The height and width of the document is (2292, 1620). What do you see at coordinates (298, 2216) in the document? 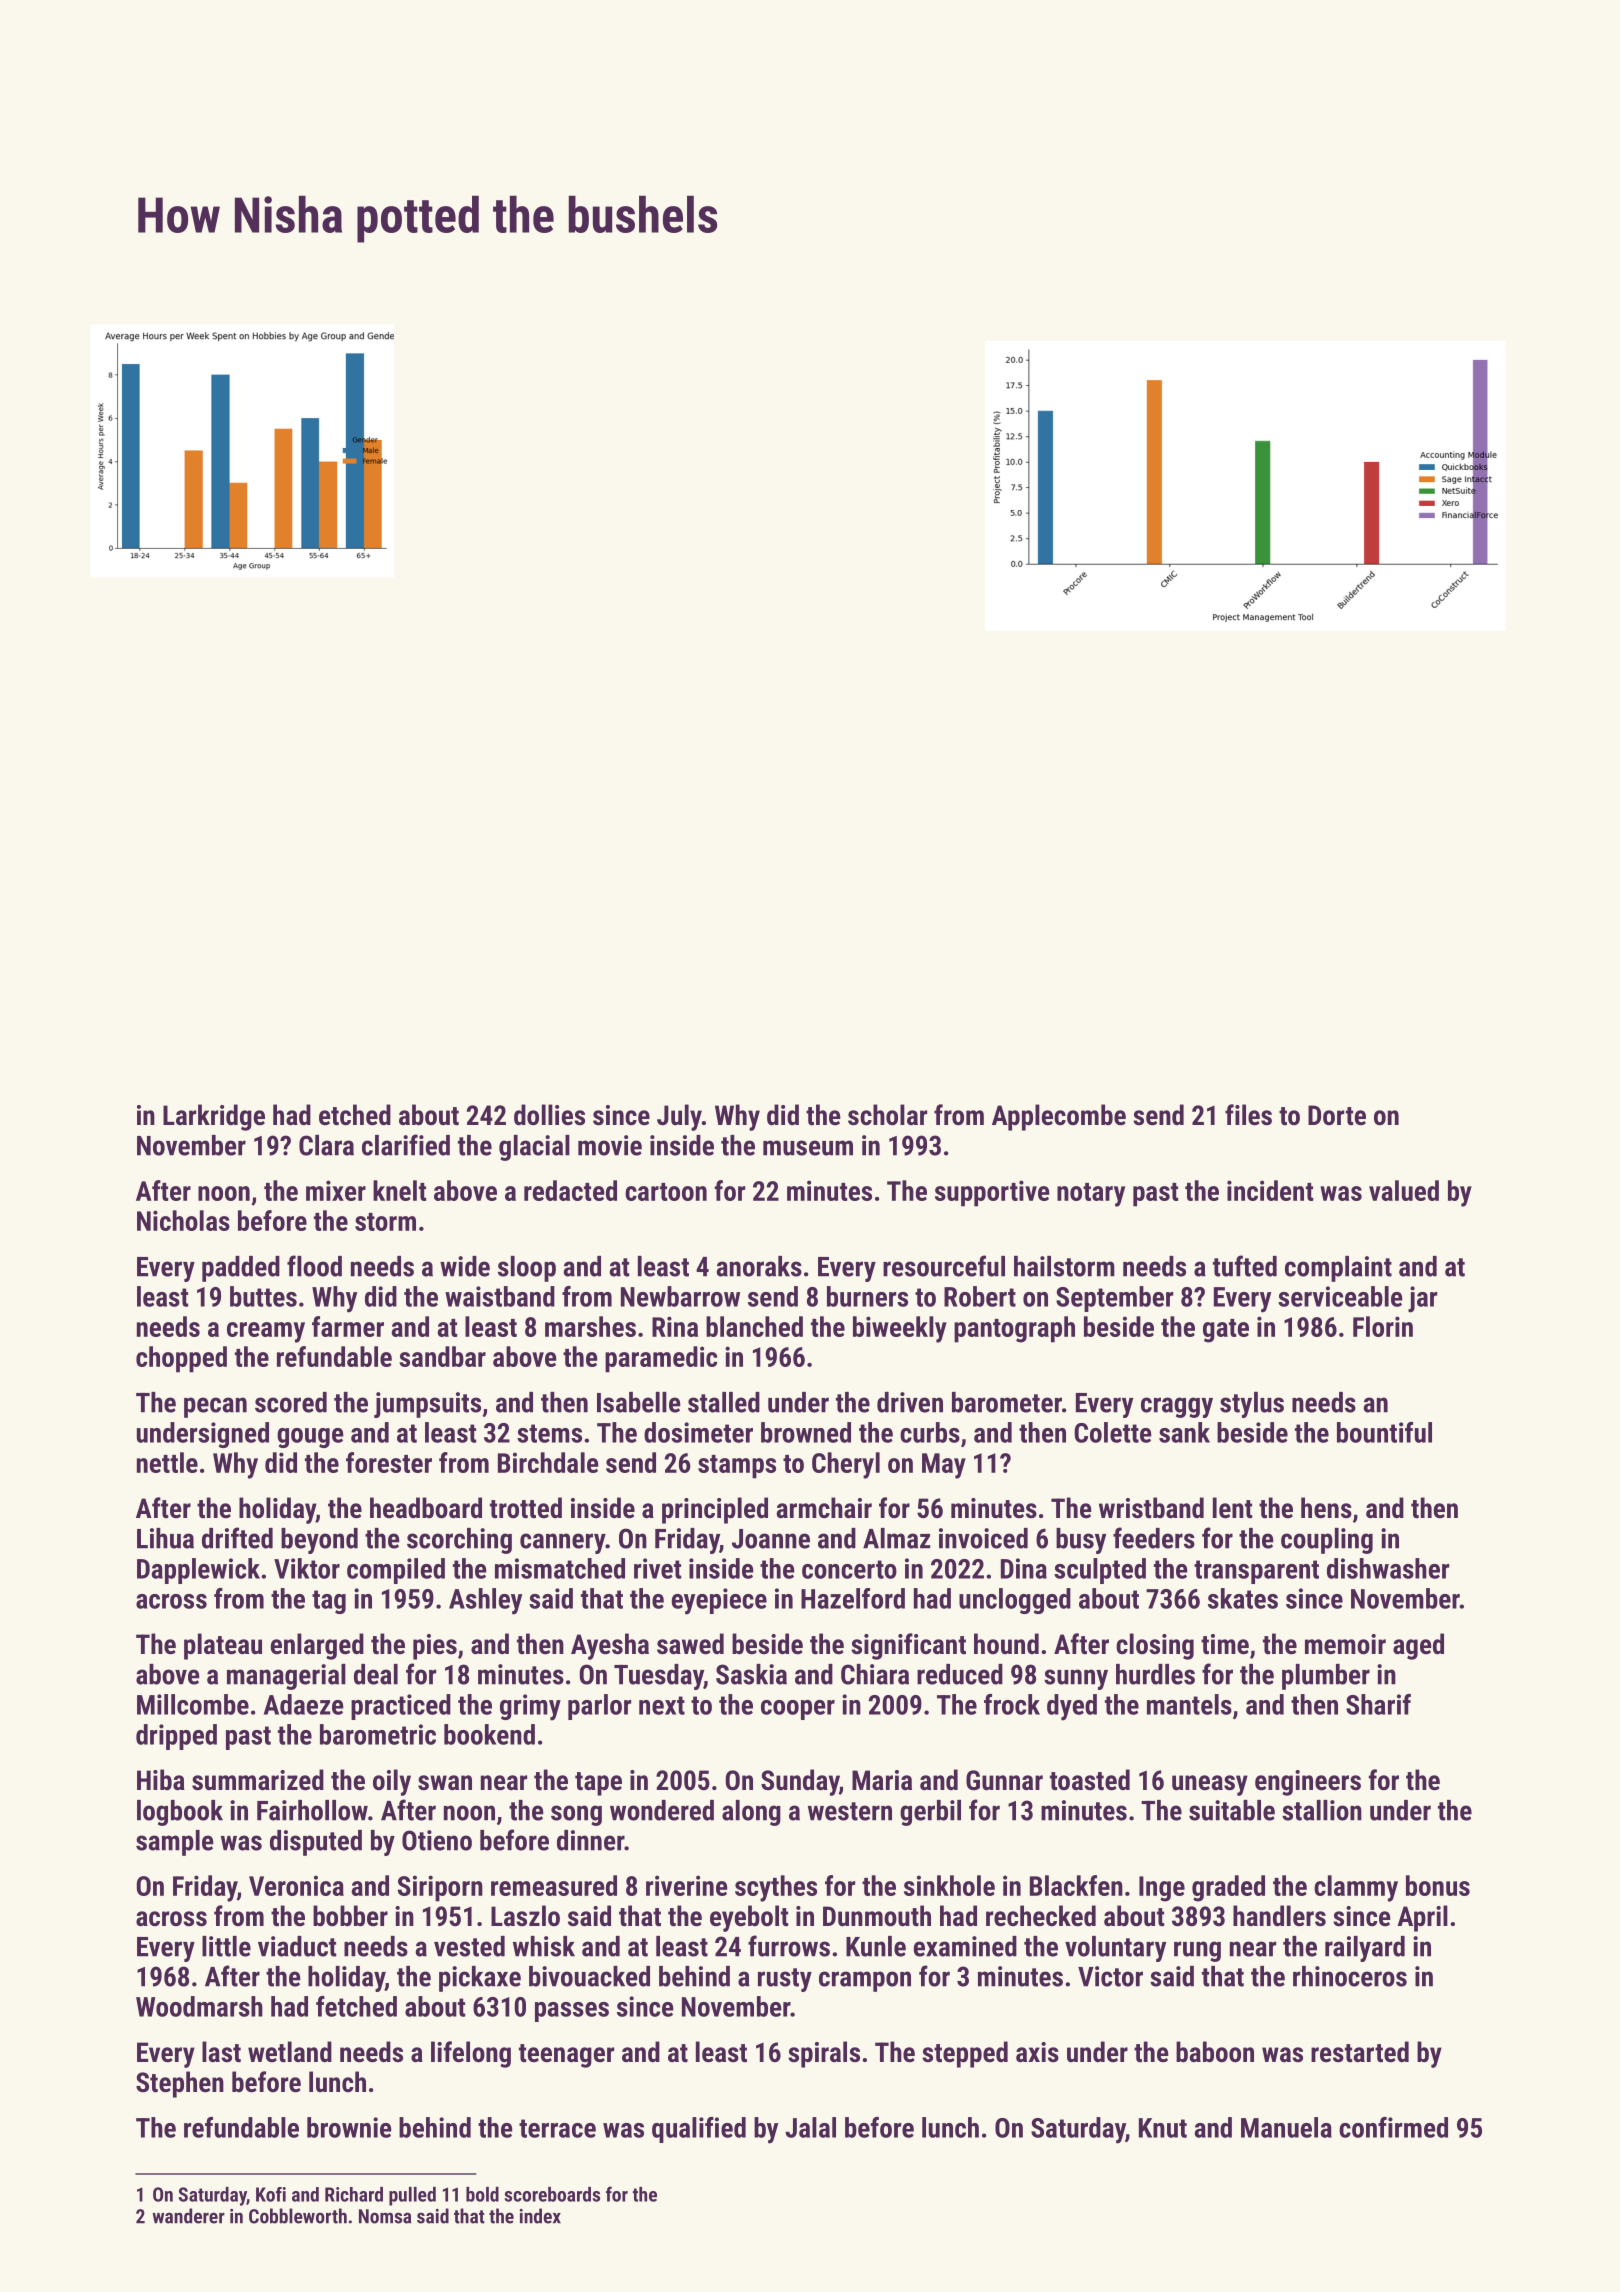
I see `Cobbleworth` at bounding box center [298, 2216].
